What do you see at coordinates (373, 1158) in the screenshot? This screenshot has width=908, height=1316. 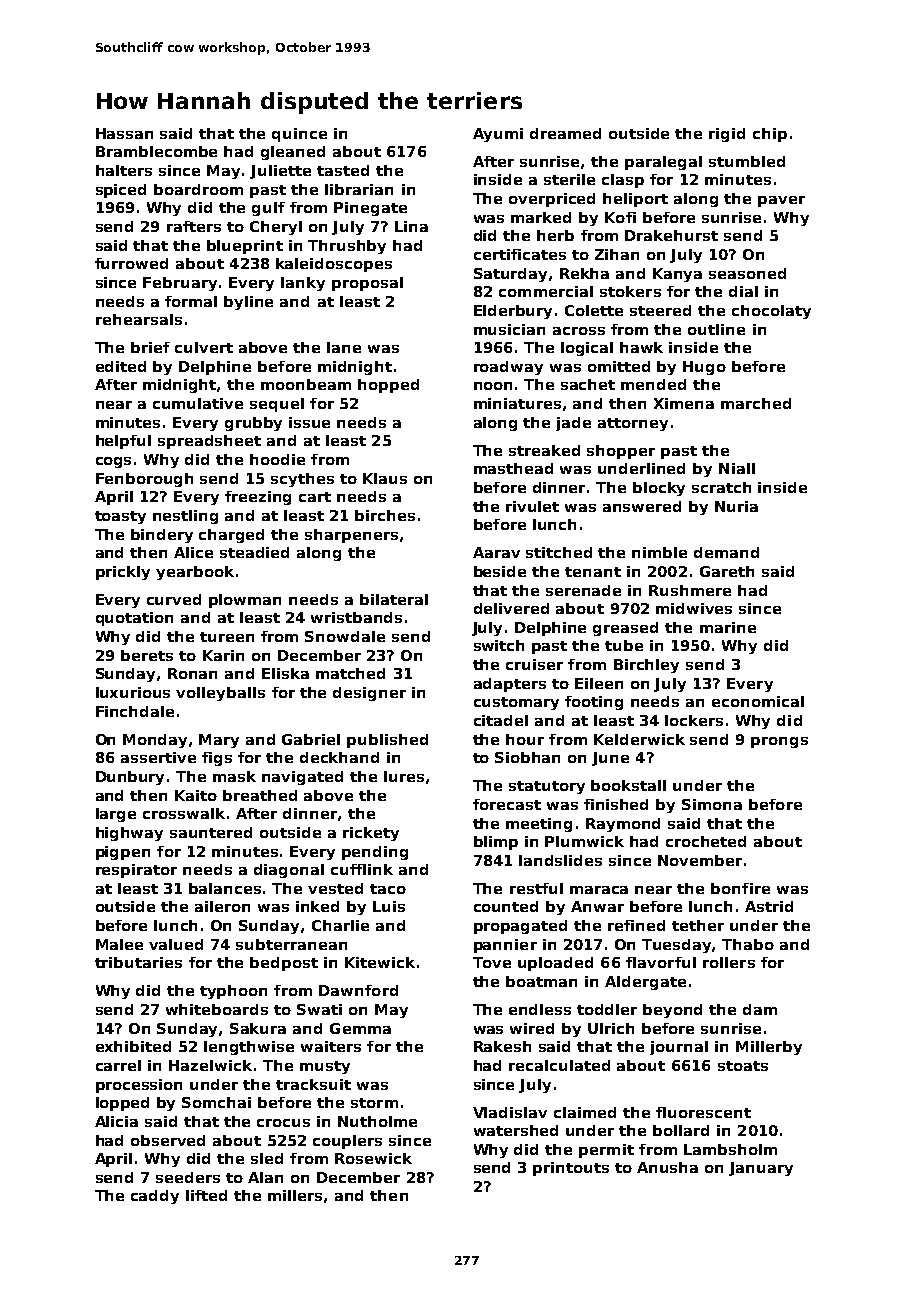 I see `Rosewick` at bounding box center [373, 1158].
